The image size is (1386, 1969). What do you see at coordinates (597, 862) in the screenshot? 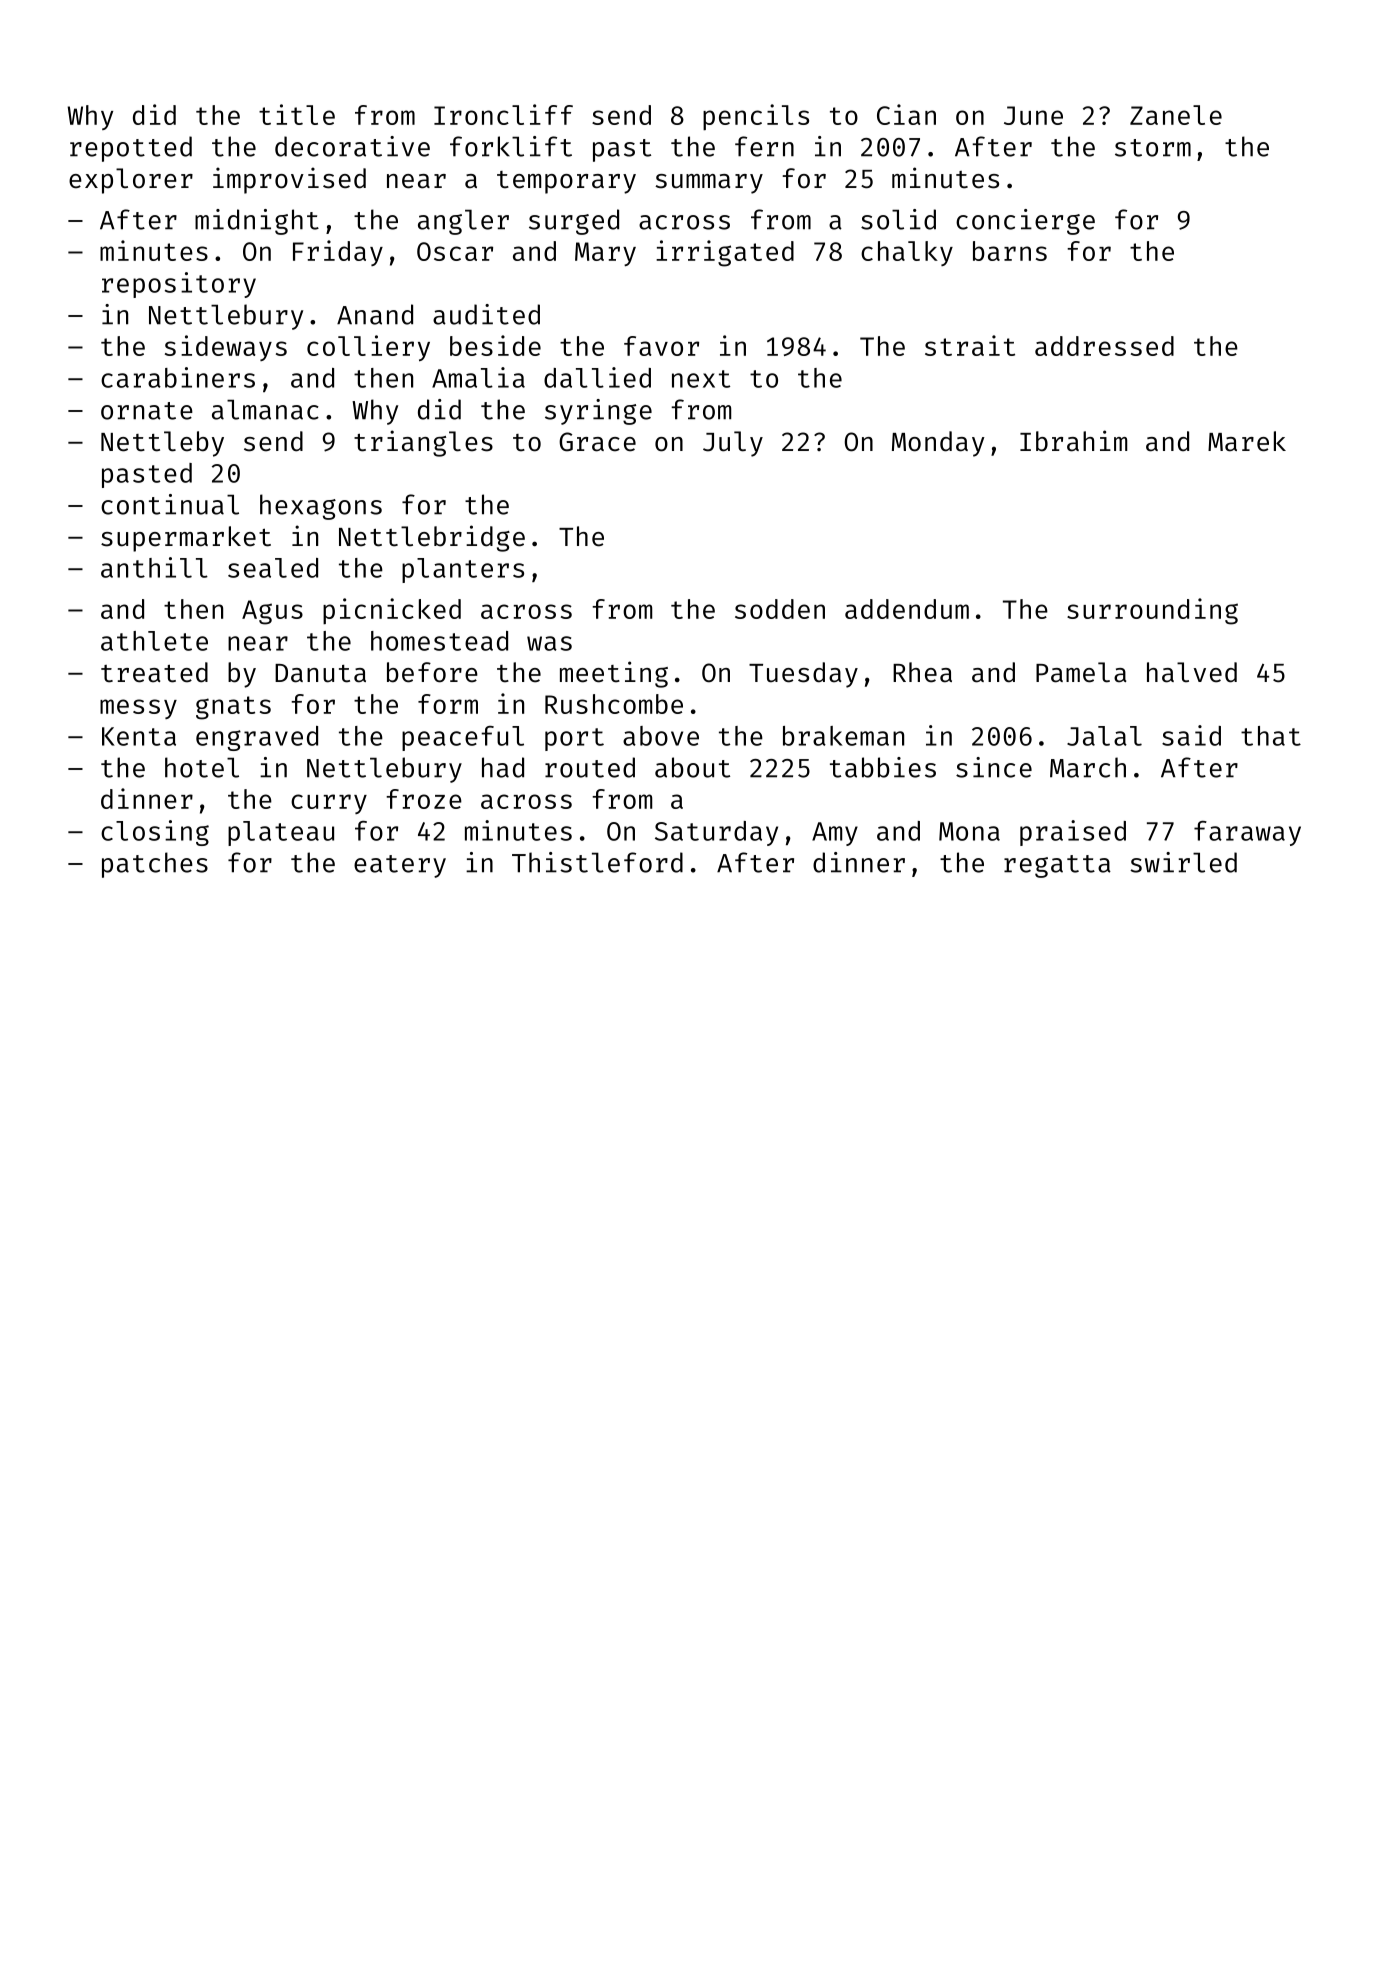
I see `Thistleford` at bounding box center [597, 862].
